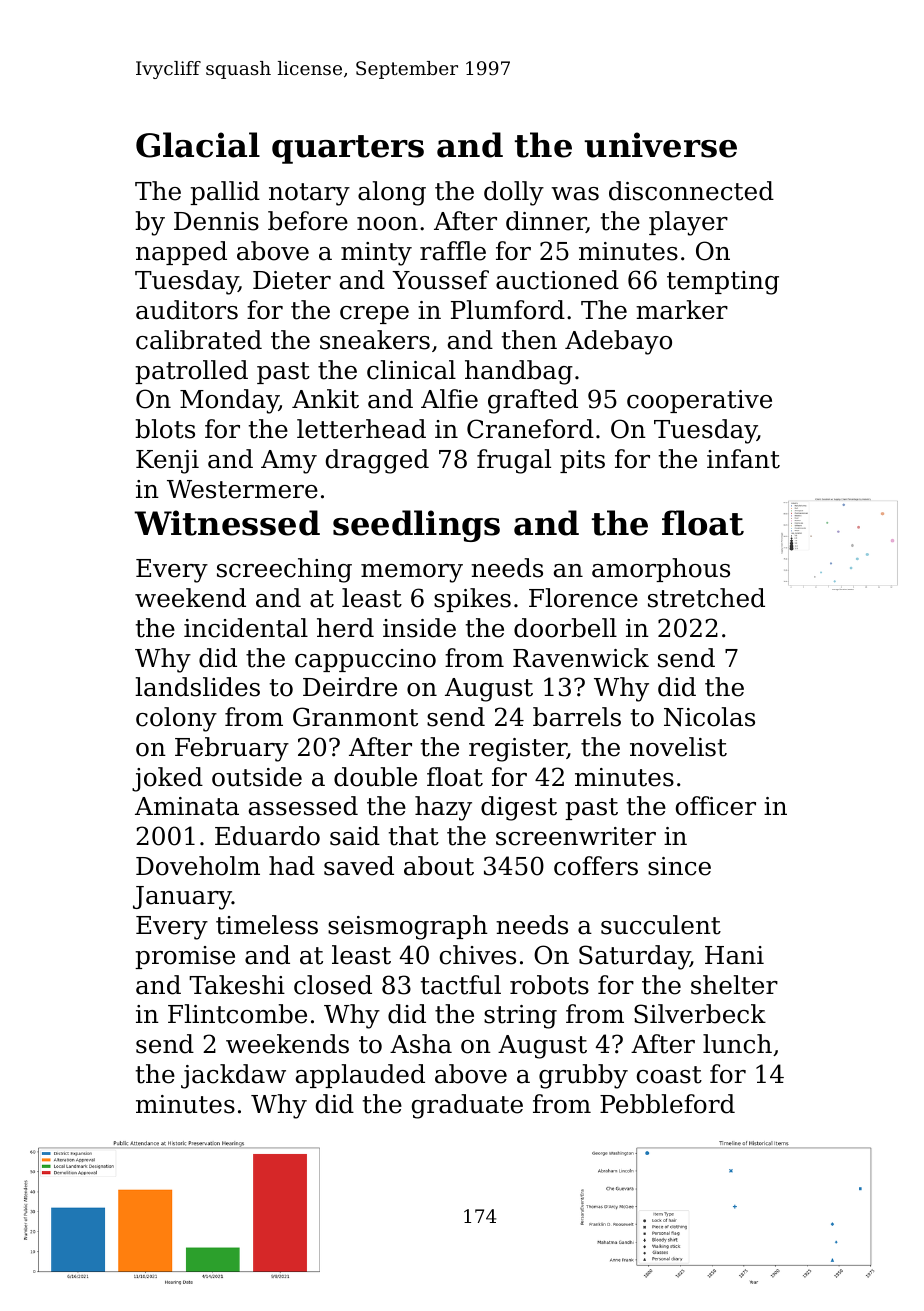 The height and width of the image is (1311, 924). What do you see at coordinates (365, 660) in the image?
I see `cappuccino` at bounding box center [365, 660].
